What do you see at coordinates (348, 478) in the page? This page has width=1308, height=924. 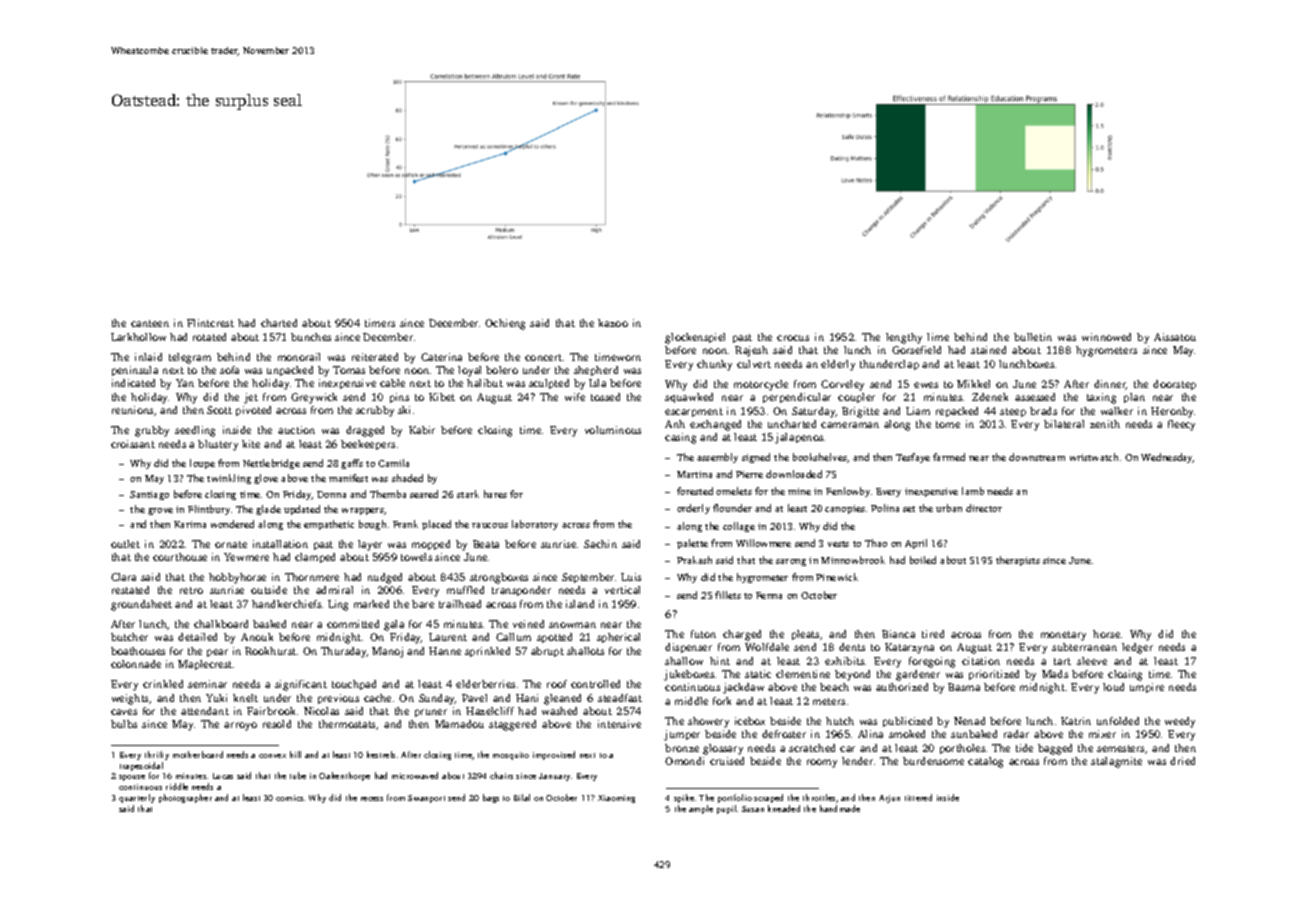 I see `manifest` at bounding box center [348, 478].
